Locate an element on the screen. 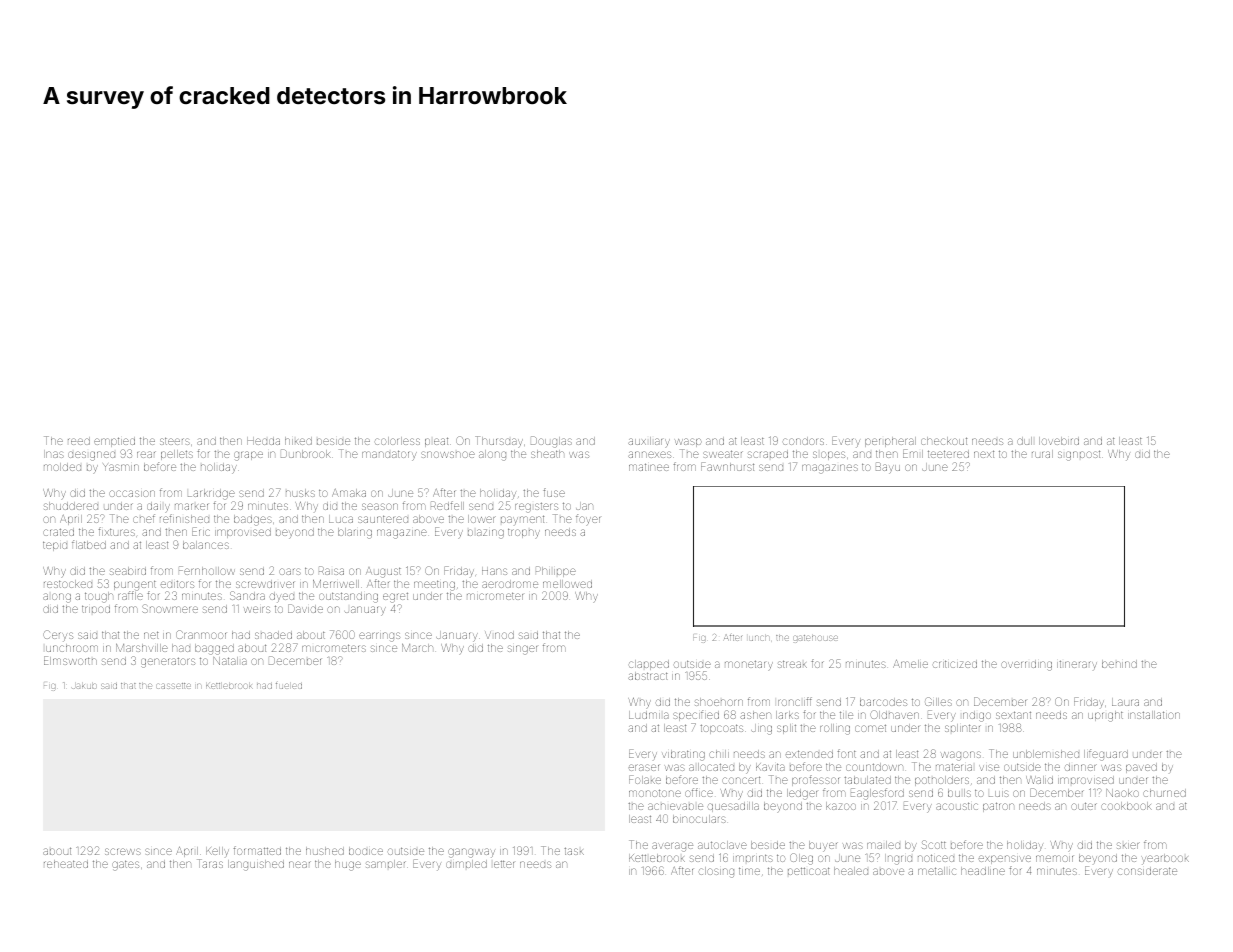 Image resolution: width=1233 pixels, height=952 pixels. auxiliary is located at coordinates (649, 442).
